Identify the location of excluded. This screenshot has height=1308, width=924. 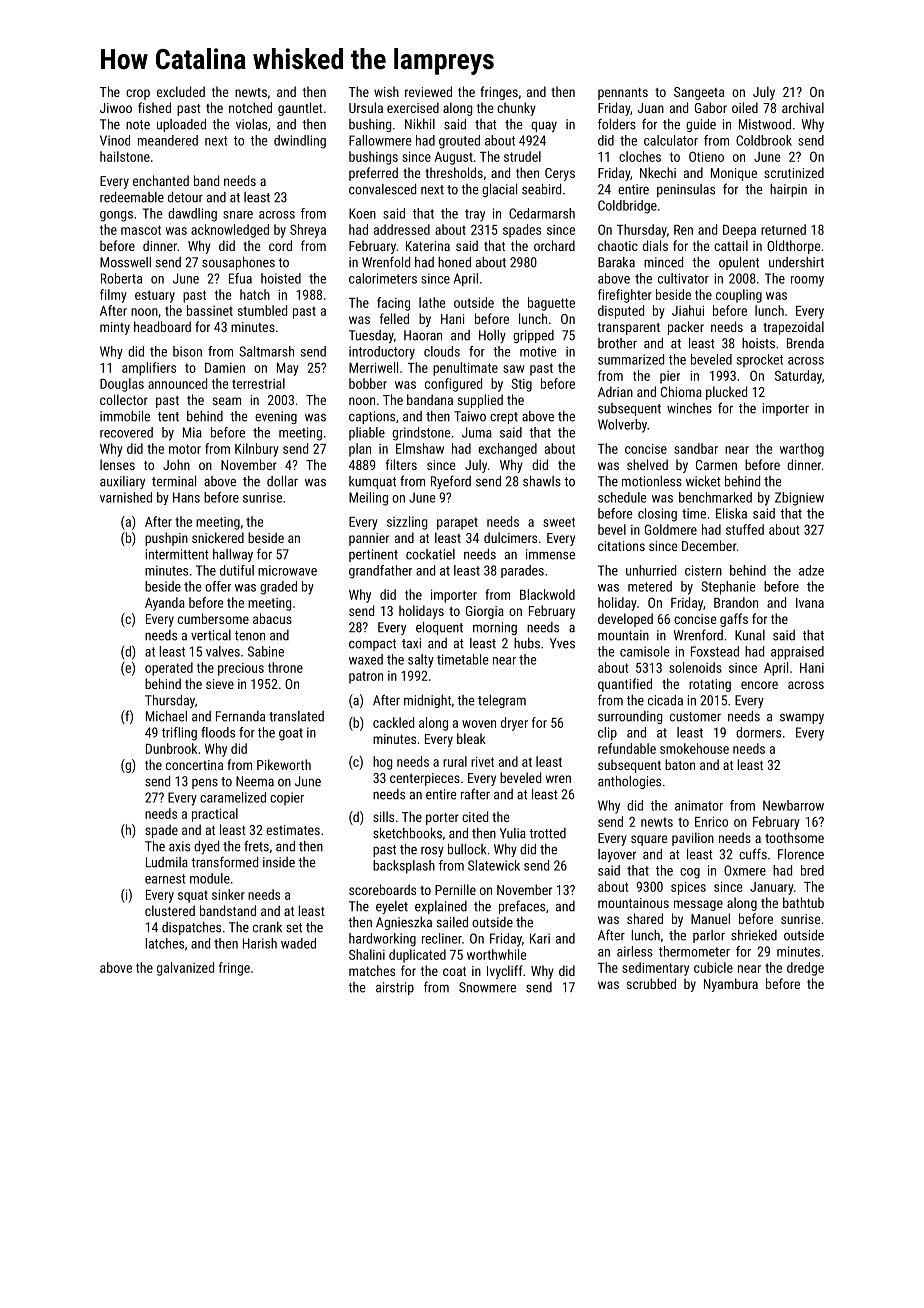
(181, 91).
